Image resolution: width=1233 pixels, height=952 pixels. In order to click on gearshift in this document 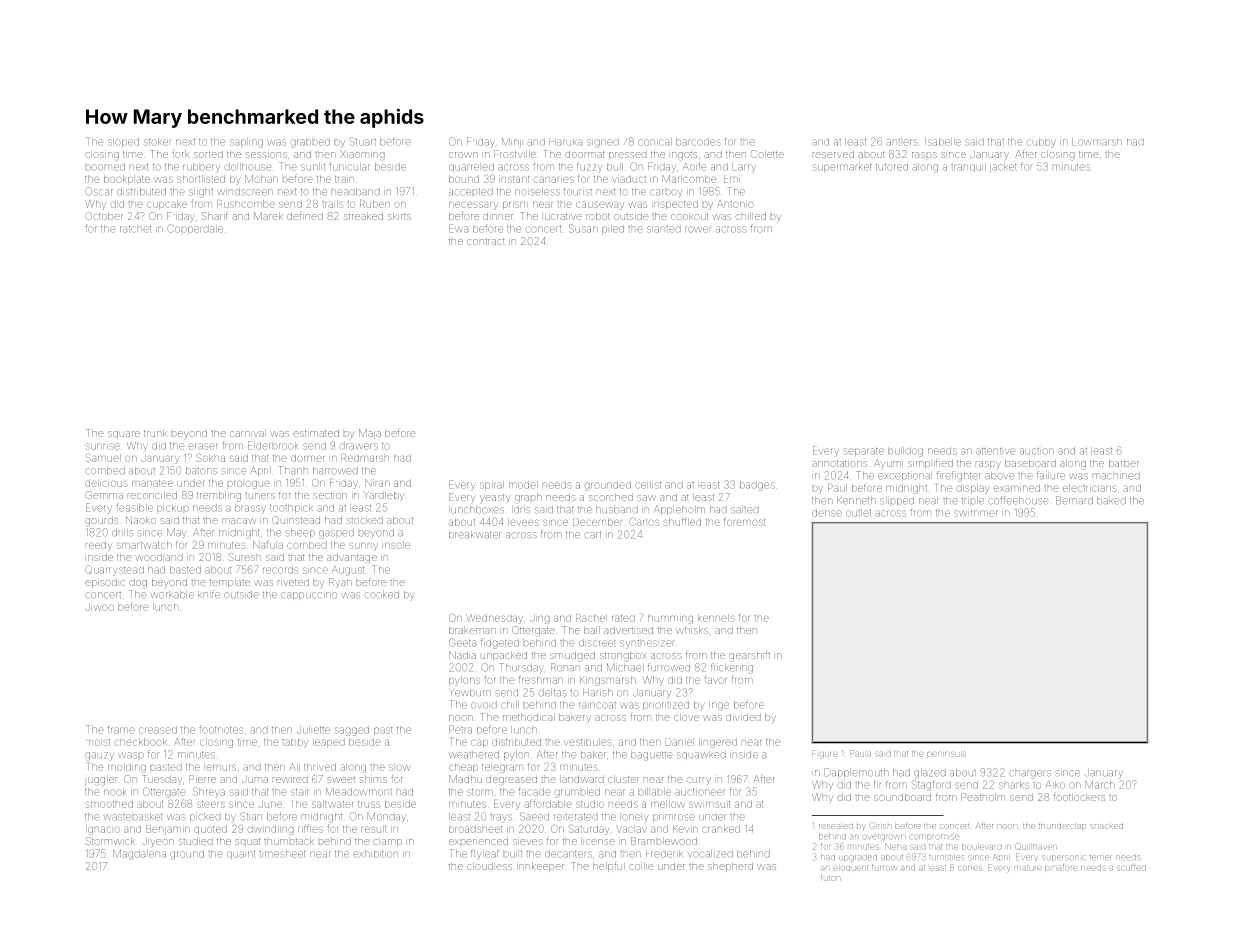, I will do `click(749, 656)`.
